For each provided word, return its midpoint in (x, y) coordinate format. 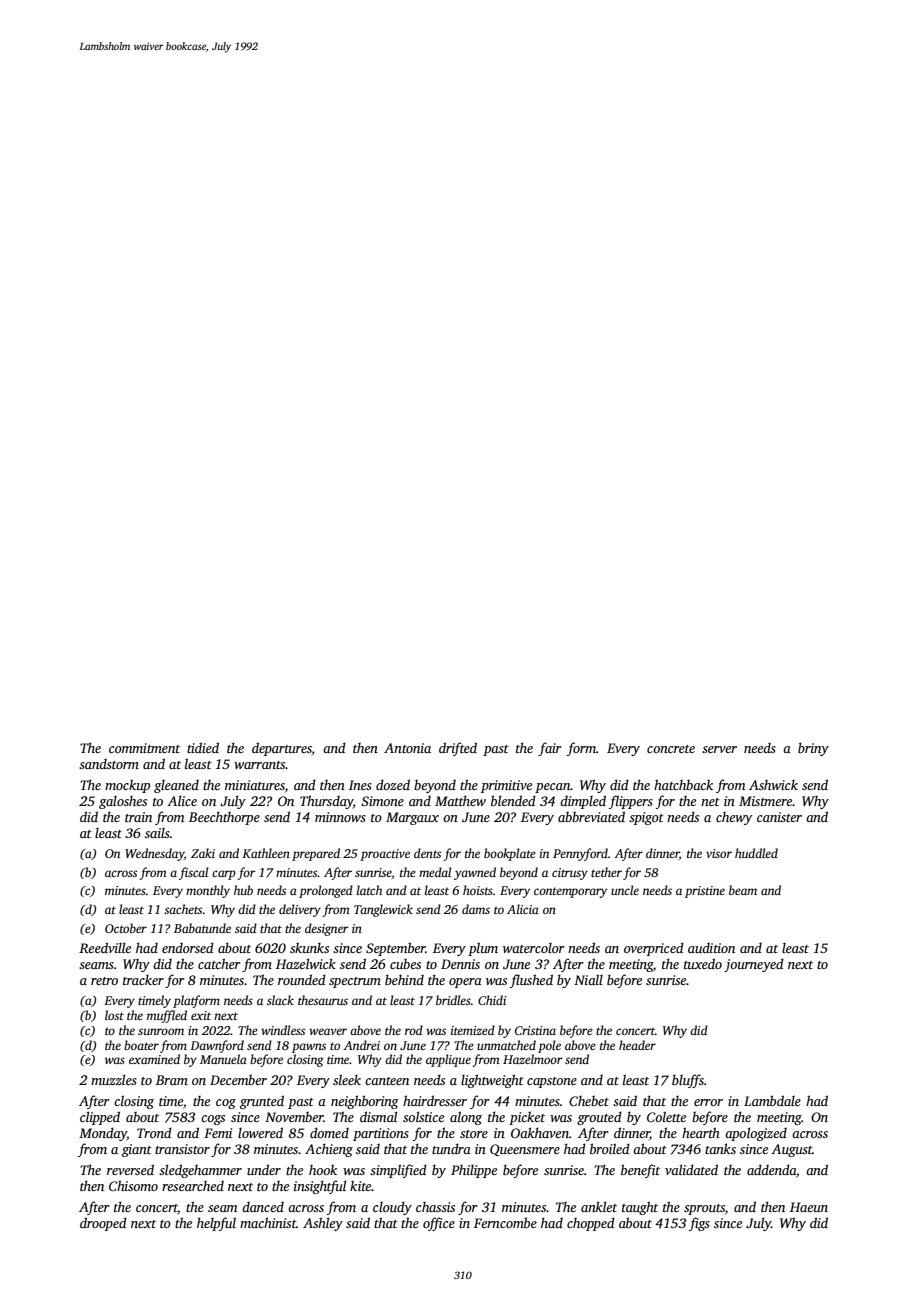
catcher (219, 963)
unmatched (506, 1045)
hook (323, 1169)
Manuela (223, 1059)
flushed (531, 981)
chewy (734, 818)
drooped (103, 1224)
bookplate (510, 854)
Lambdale (772, 1100)
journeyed (754, 965)
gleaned (176, 786)
